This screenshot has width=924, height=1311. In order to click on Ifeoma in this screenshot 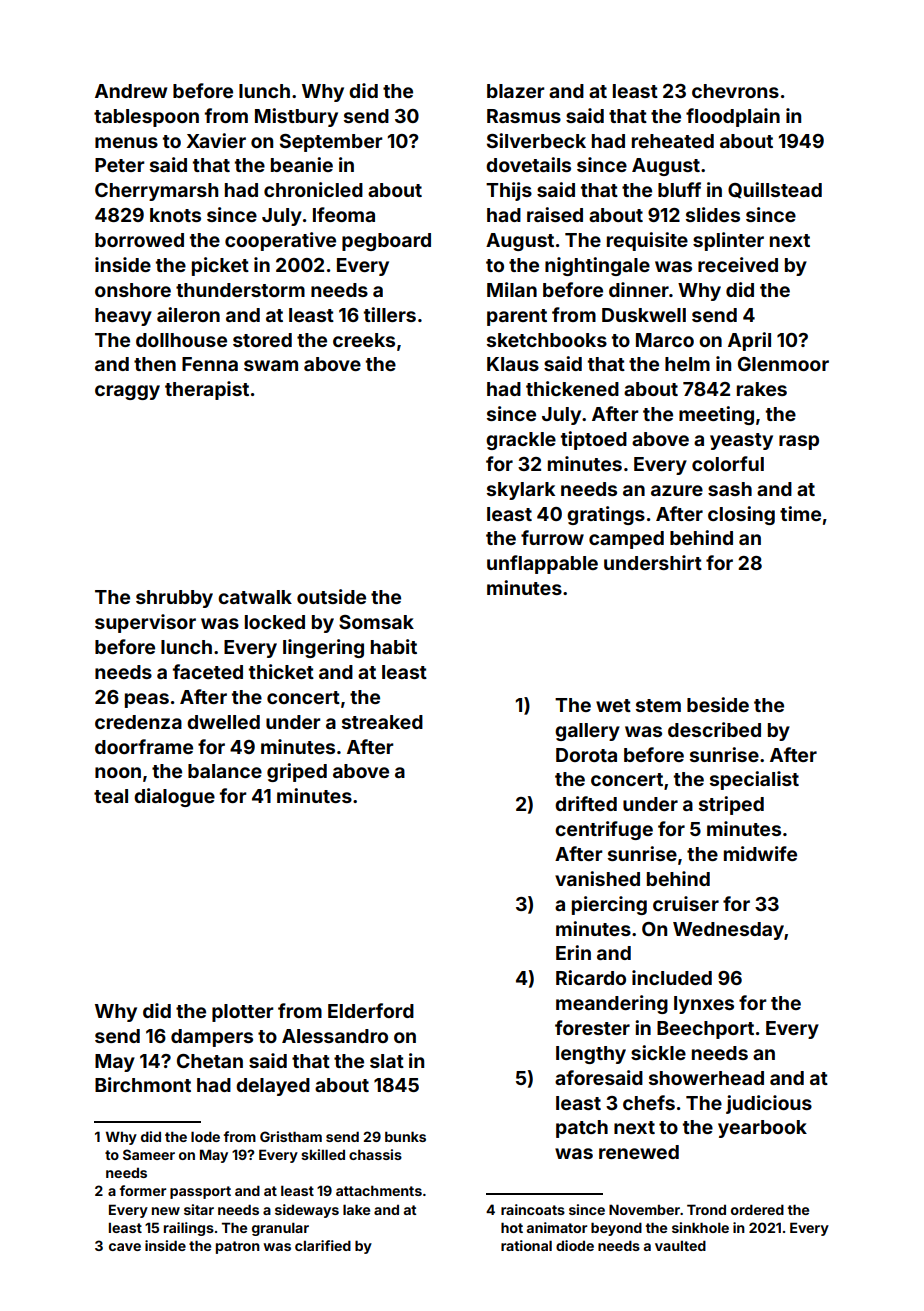, I will do `click(344, 214)`.
